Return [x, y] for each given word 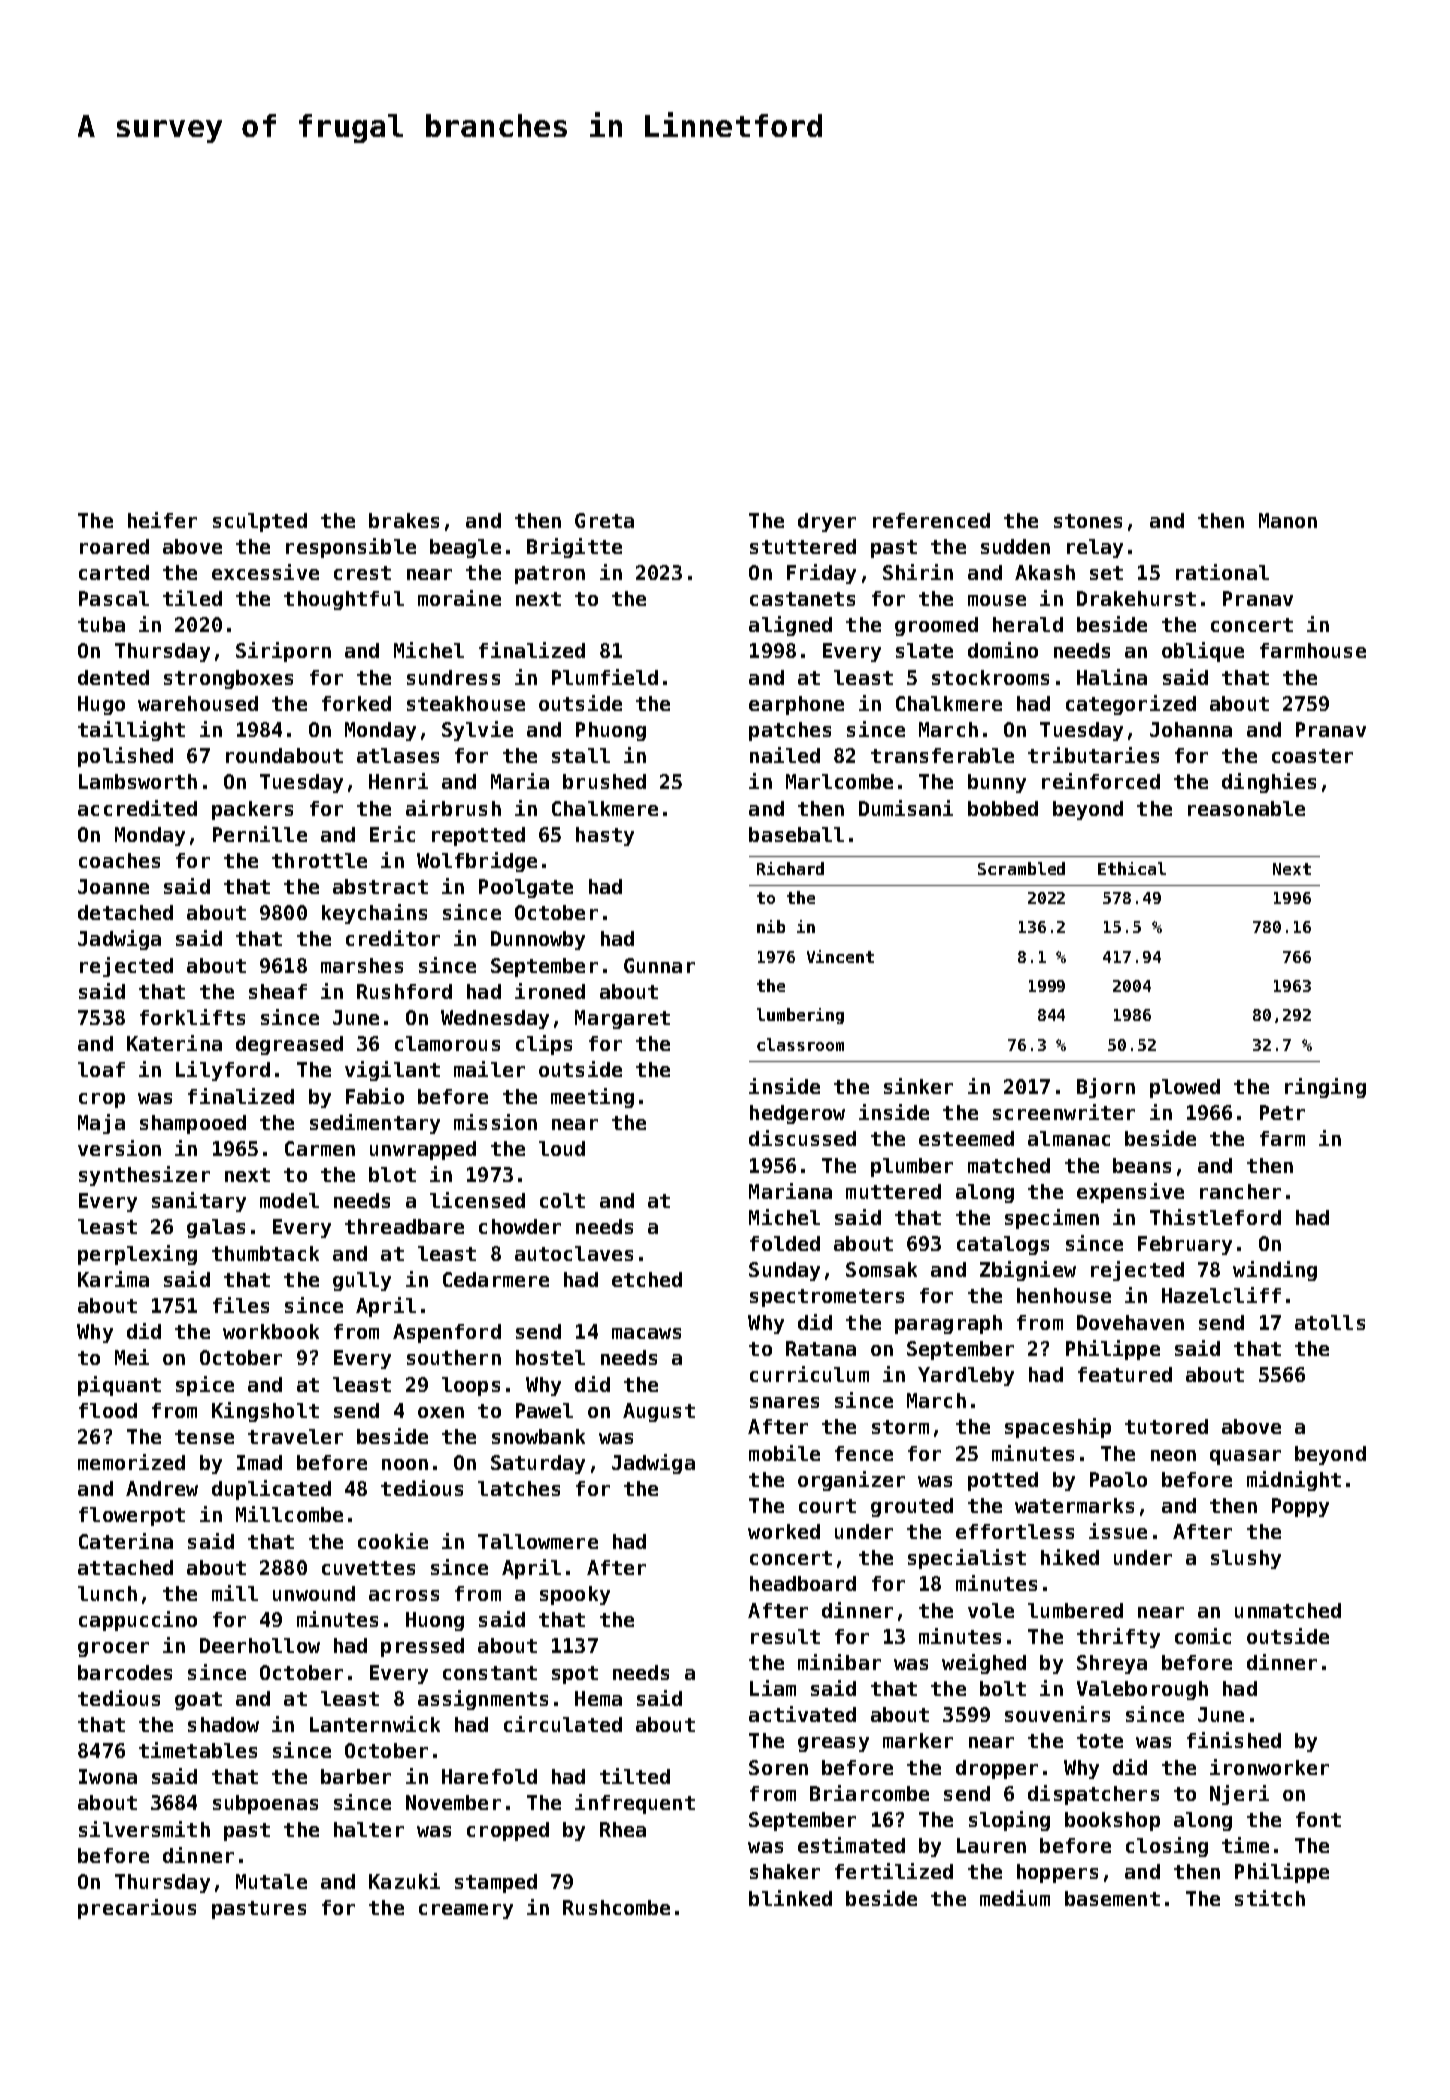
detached [125, 912]
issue [1118, 1531]
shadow [223, 1724]
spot [575, 1675]
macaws [646, 1333]
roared [114, 546]
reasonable [1246, 808]
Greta [604, 520]
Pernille [260, 834]
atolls [1330, 1322]
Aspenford [447, 1333]
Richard [790, 868]
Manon [1288, 520]
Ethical [1132, 868]
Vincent [840, 956]
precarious [137, 1909]
